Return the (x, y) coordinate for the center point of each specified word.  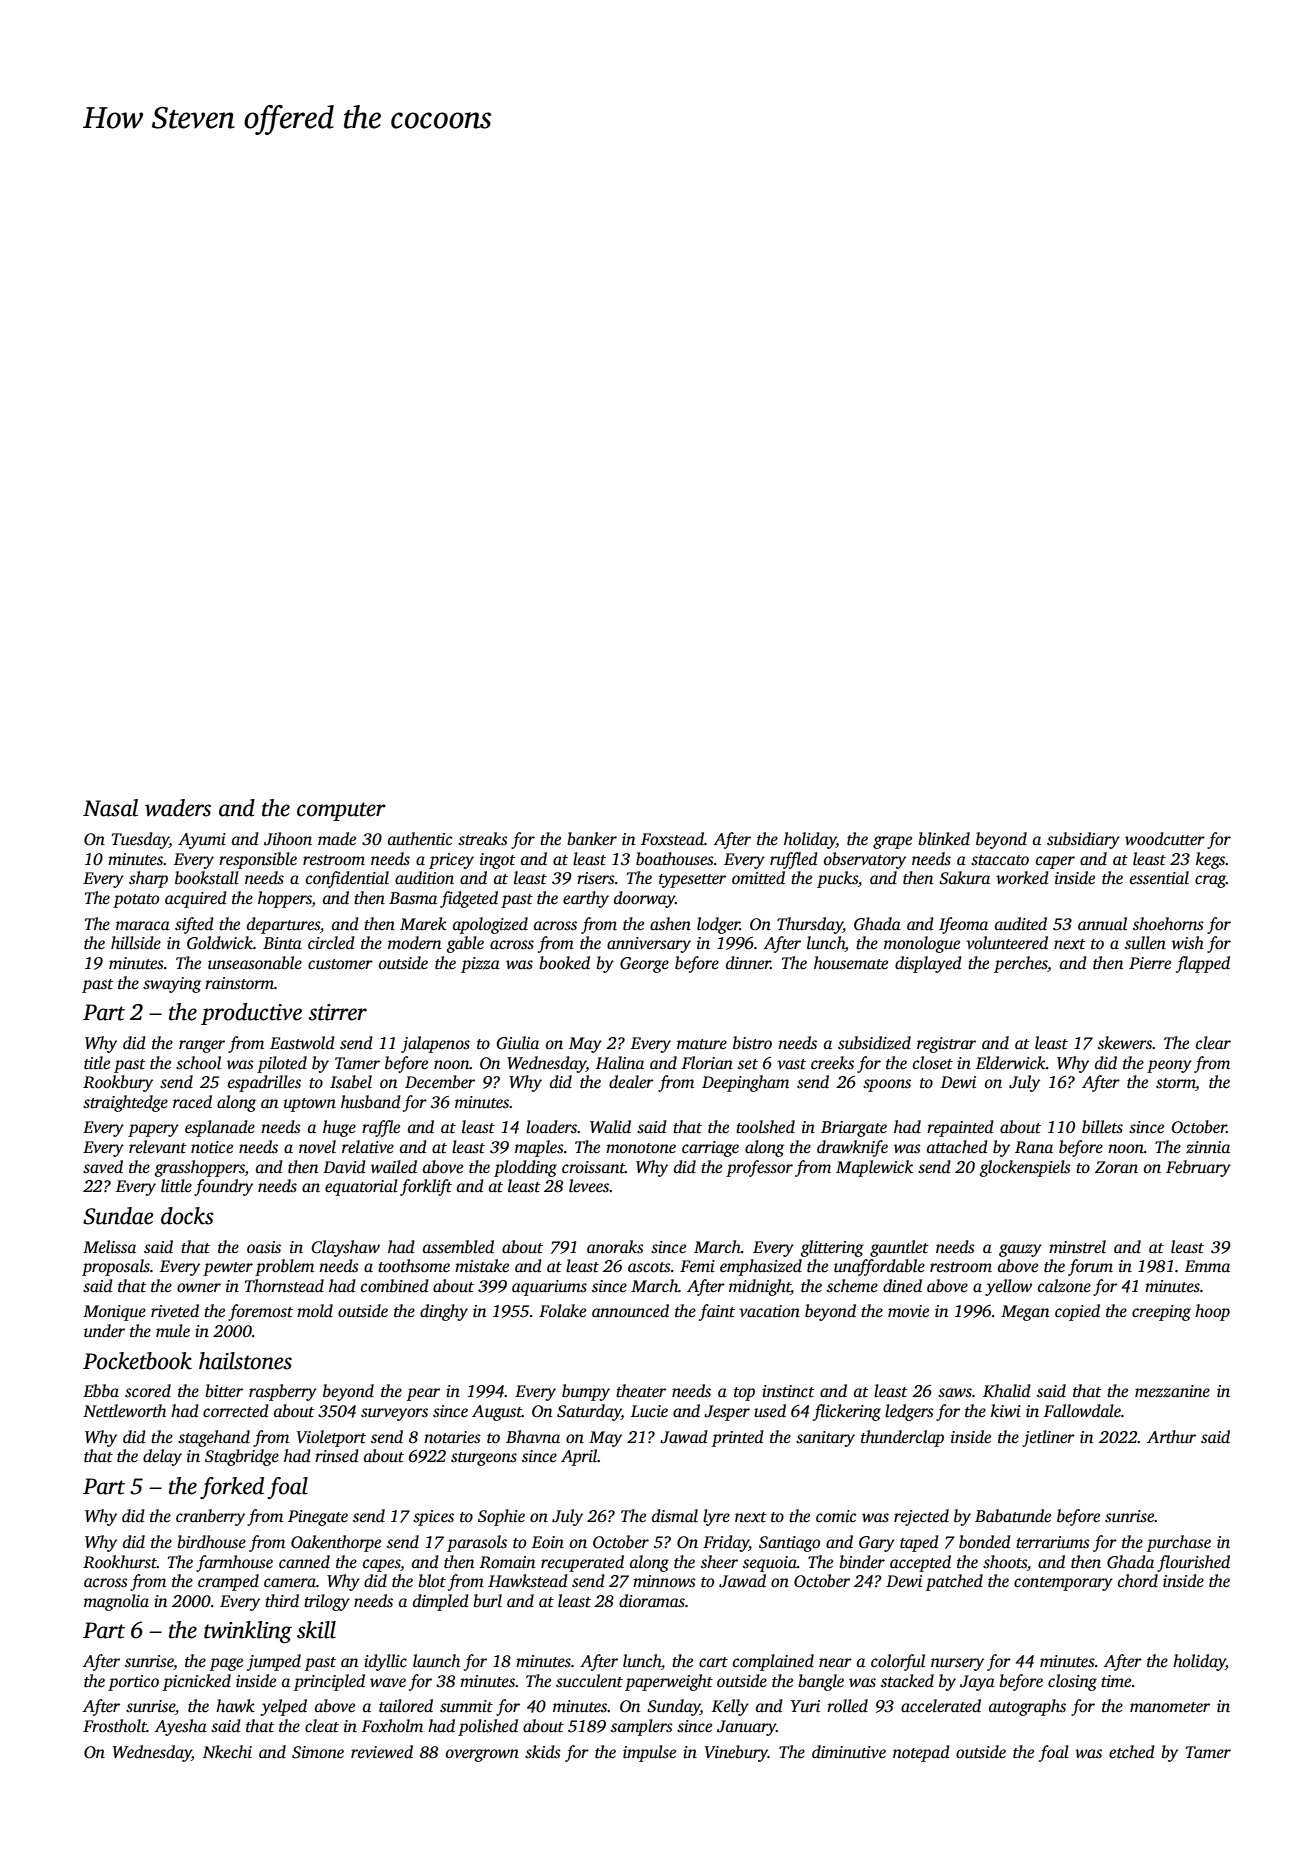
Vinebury (736, 1753)
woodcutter (1165, 839)
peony (1169, 1066)
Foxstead (672, 839)
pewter (228, 1269)
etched (1132, 1752)
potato (136, 901)
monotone (641, 1148)
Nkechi (227, 1751)
